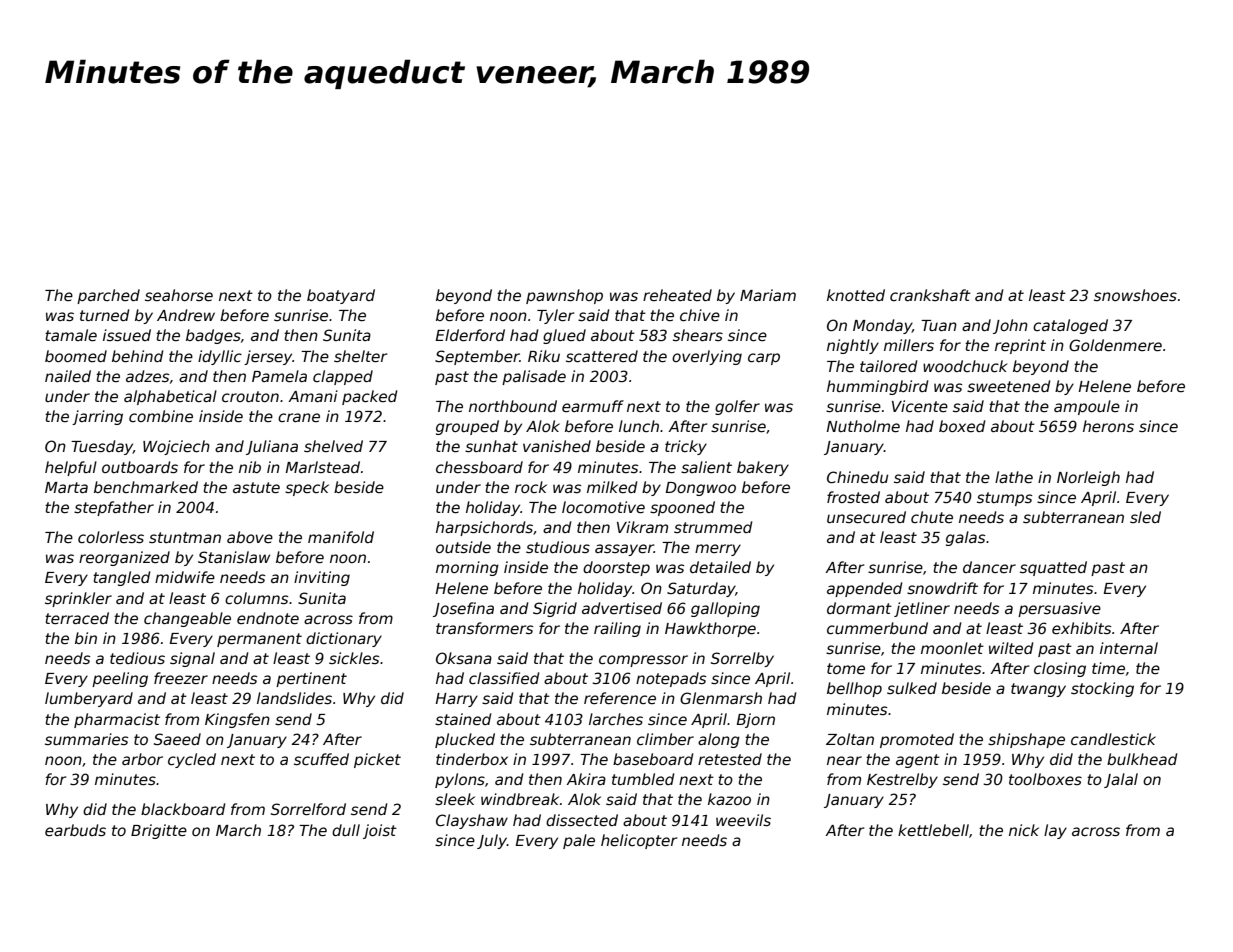 This screenshot has height=952, width=1233. What do you see at coordinates (477, 357) in the screenshot?
I see `September` at bounding box center [477, 357].
